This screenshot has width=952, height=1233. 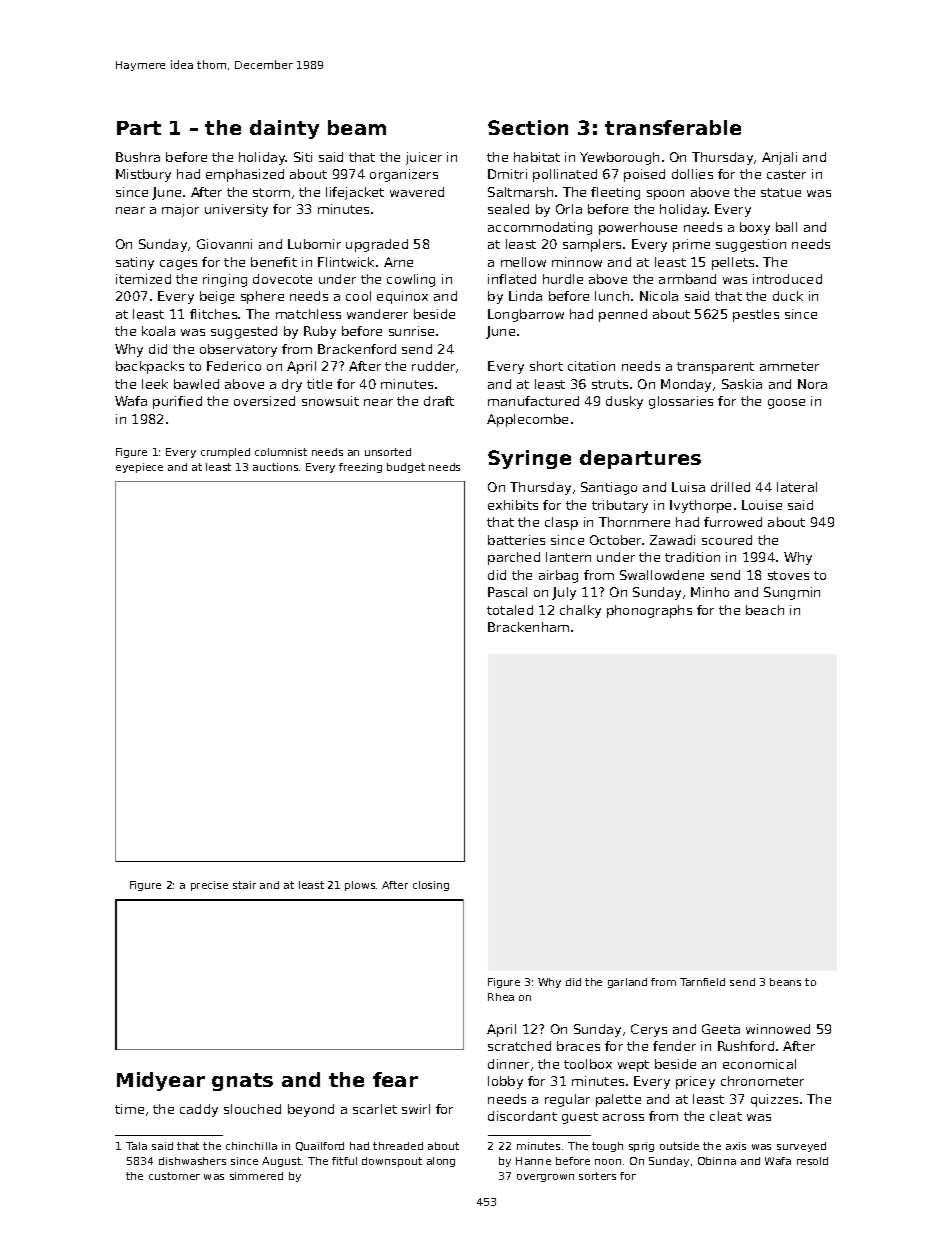 What do you see at coordinates (627, 983) in the screenshot?
I see `garland` at bounding box center [627, 983].
